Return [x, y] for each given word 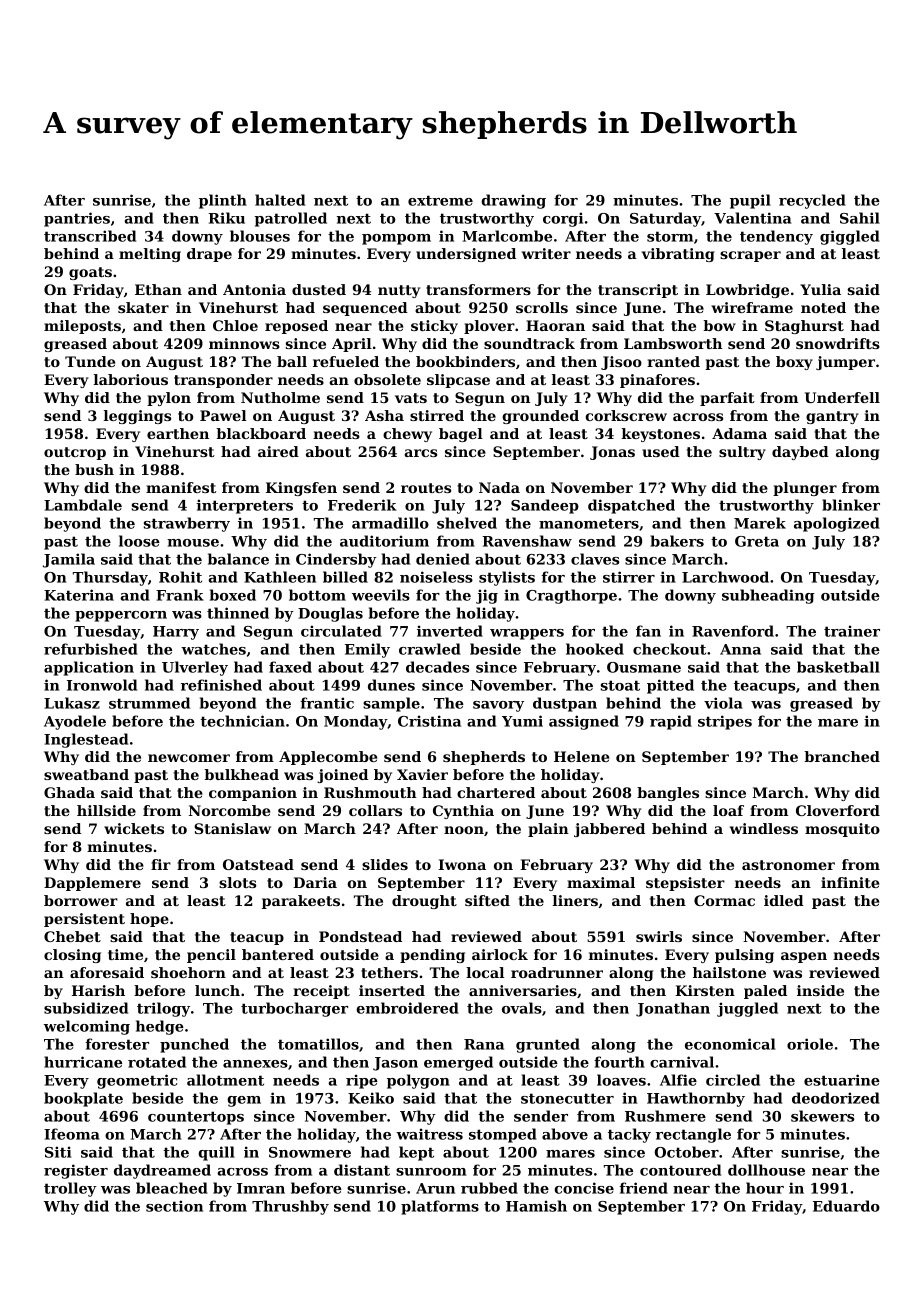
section [174, 1206]
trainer [852, 631]
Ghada [69, 792]
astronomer [788, 865]
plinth [223, 201]
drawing [513, 201]
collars [375, 810]
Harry [176, 633]
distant [362, 1170]
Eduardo [846, 1206]
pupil [750, 201]
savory [498, 706]
